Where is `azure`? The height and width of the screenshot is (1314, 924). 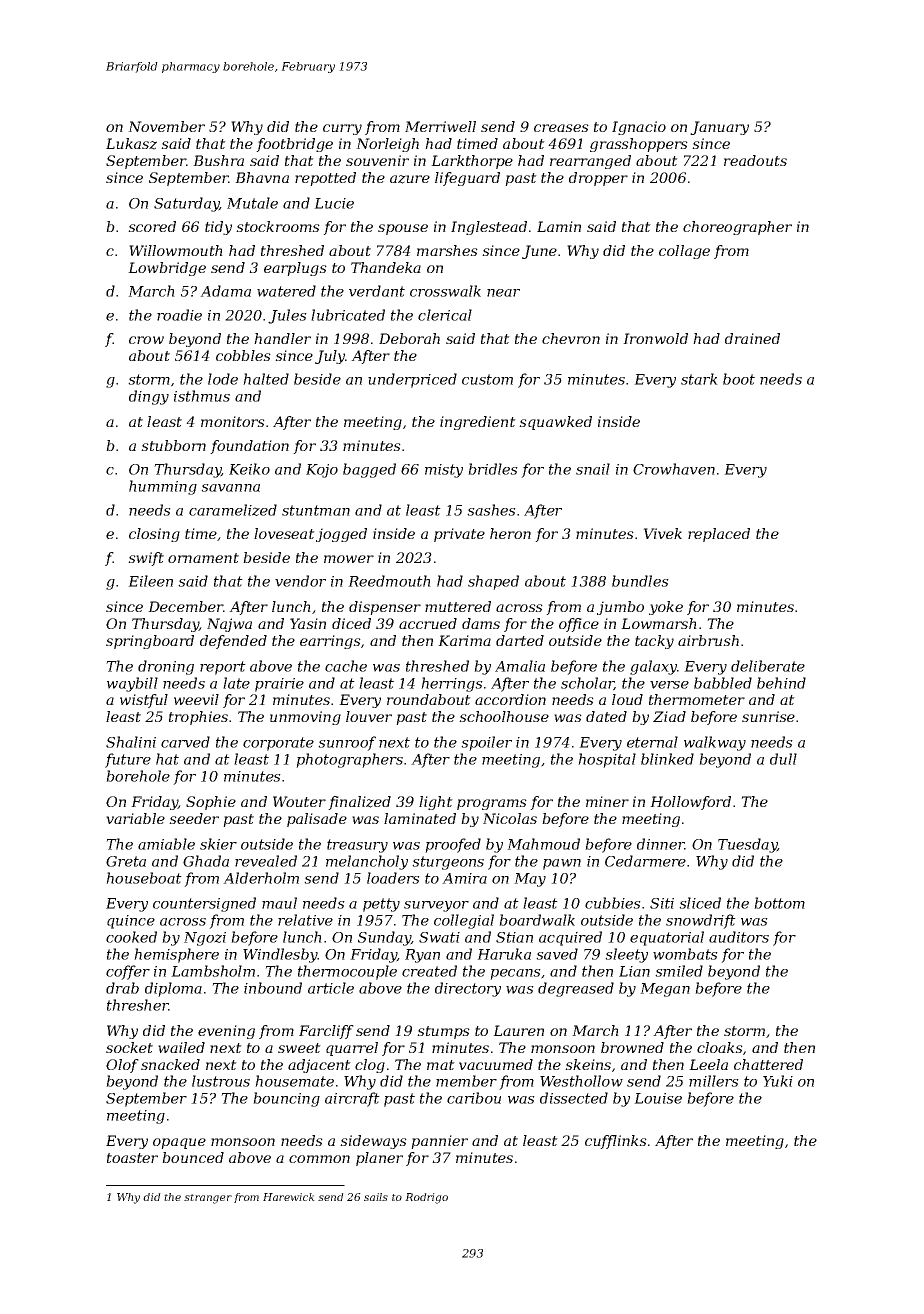 azure is located at coordinates (410, 179).
